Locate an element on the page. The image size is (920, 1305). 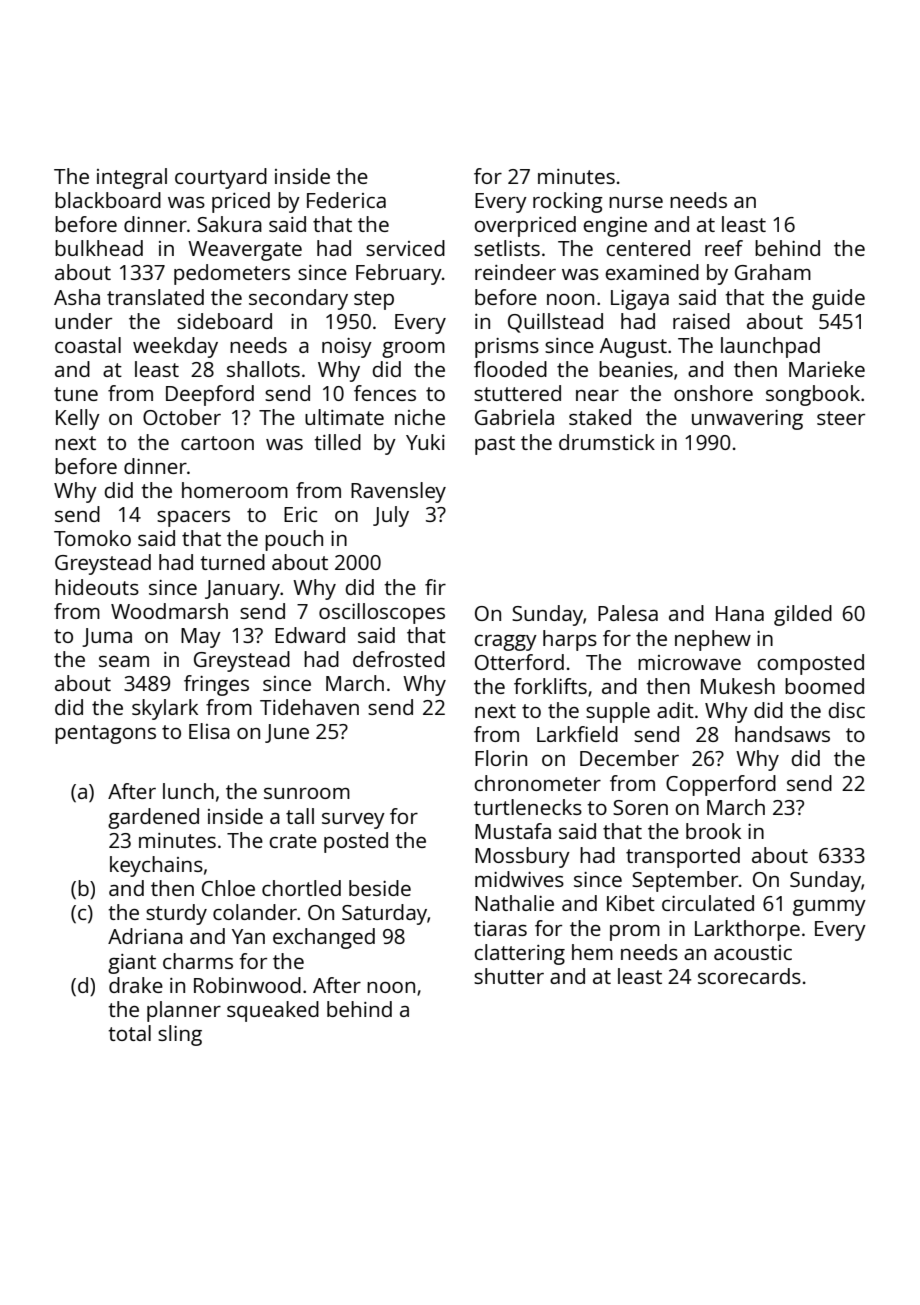
squeaked is located at coordinates (273, 1011).
